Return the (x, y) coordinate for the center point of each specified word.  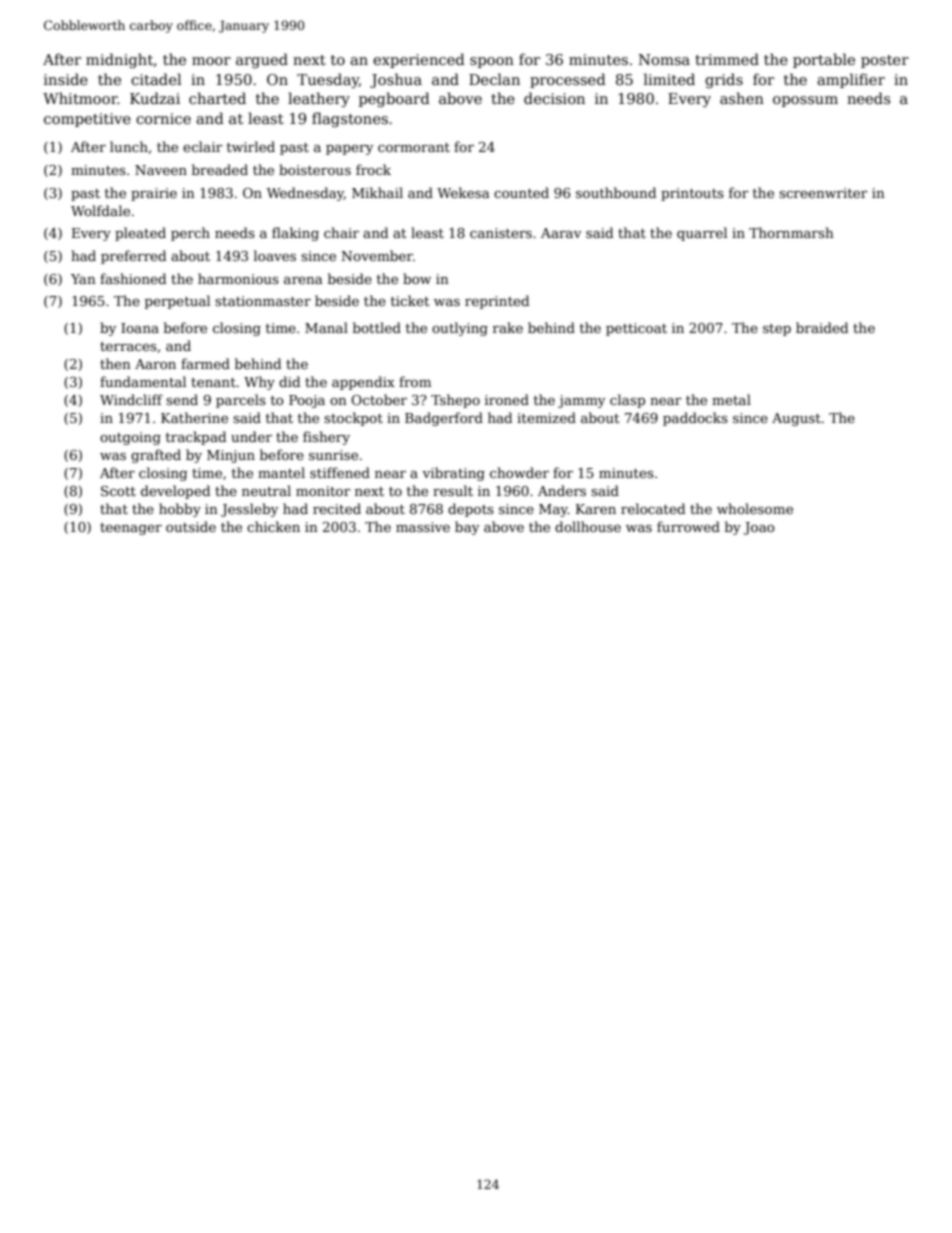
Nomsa (664, 59)
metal (731, 399)
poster (885, 61)
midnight (120, 60)
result (453, 490)
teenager (131, 529)
